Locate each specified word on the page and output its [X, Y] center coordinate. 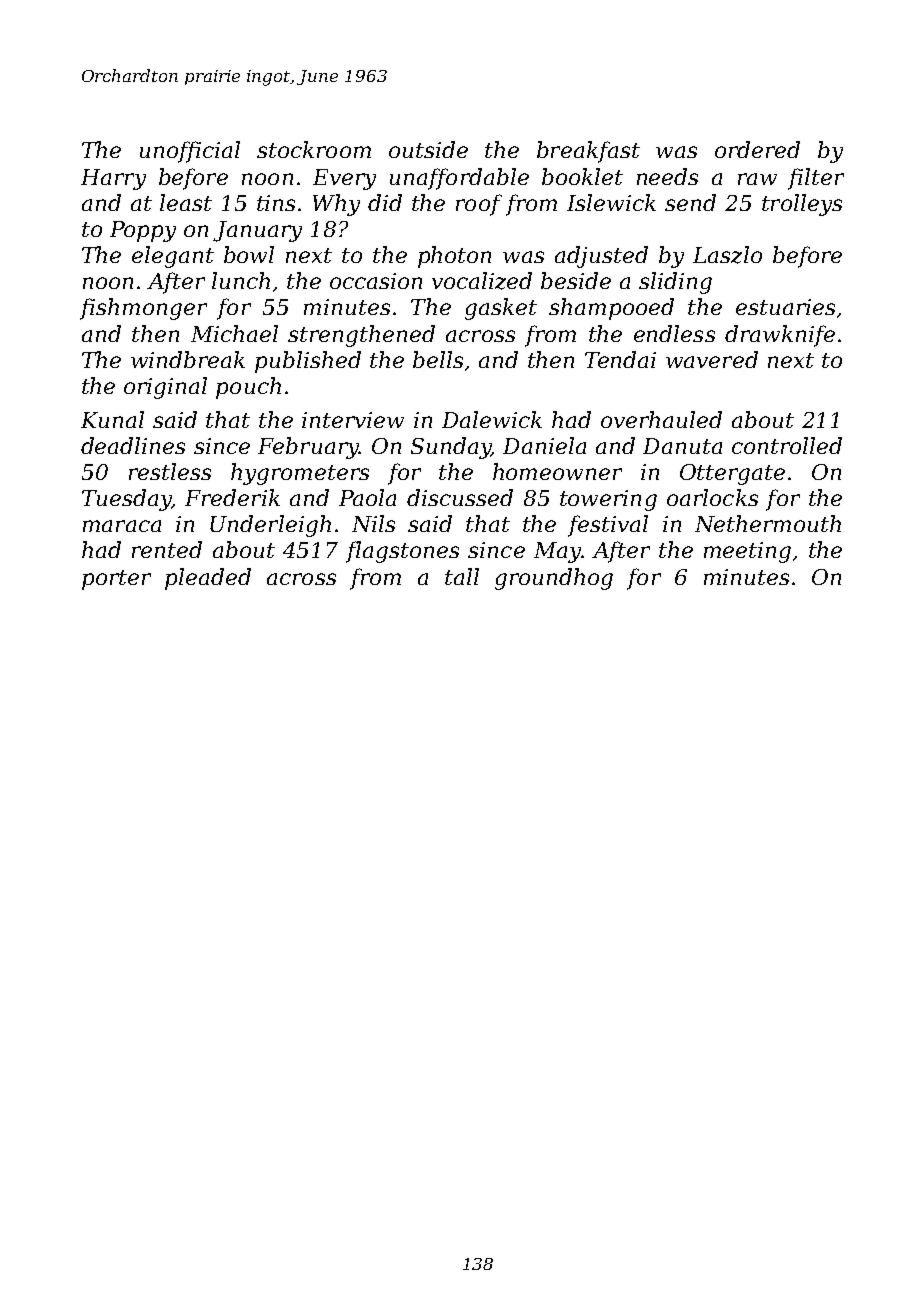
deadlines [133, 445]
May [557, 552]
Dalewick [492, 419]
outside [428, 149]
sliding [675, 283]
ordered [757, 149]
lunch [241, 280]
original [165, 388]
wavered [712, 359]
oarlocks [712, 497]
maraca [122, 526]
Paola [367, 497]
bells [438, 359]
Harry [113, 179]
